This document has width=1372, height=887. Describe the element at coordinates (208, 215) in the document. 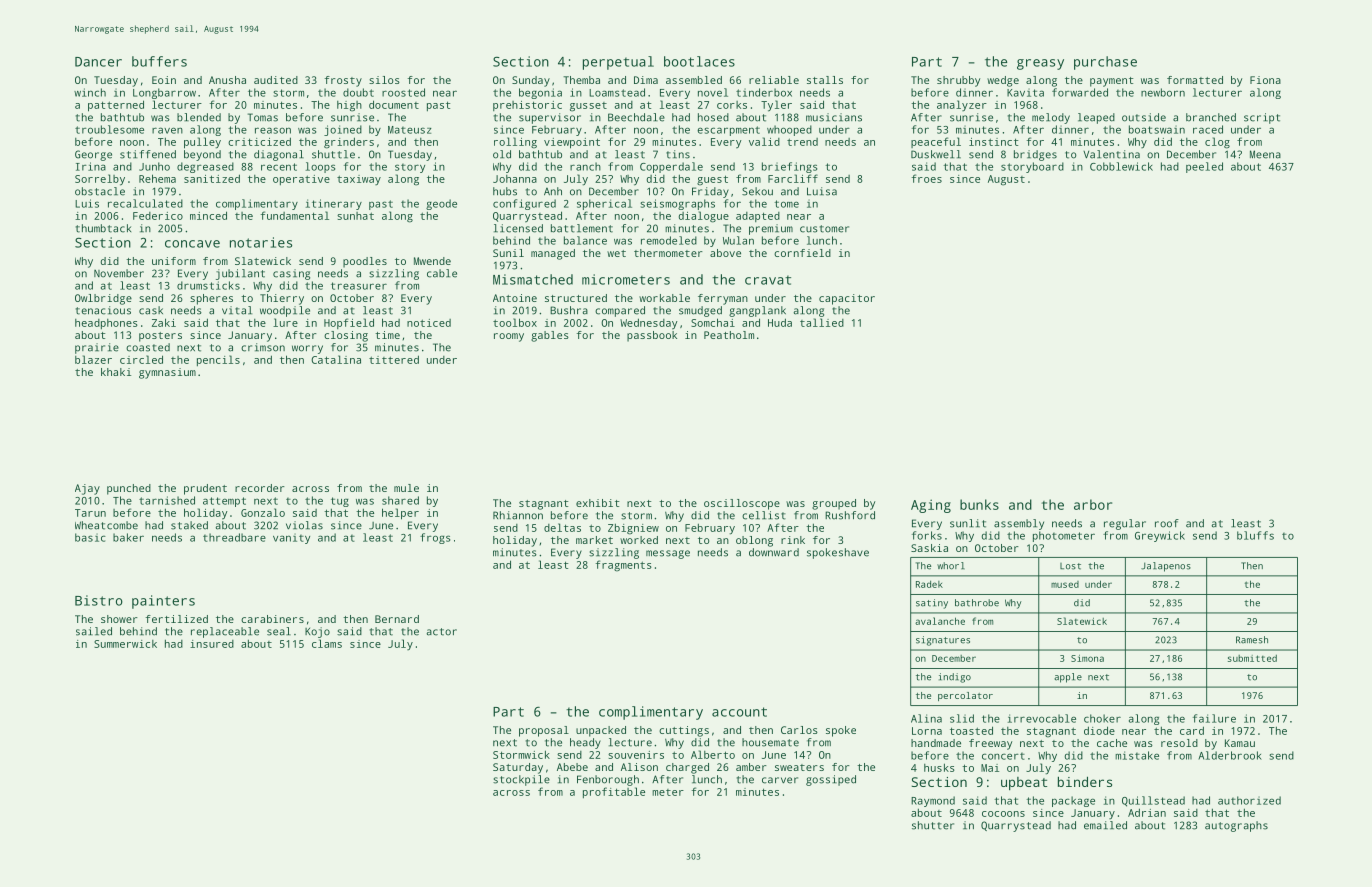

I see `minced` at that location.
